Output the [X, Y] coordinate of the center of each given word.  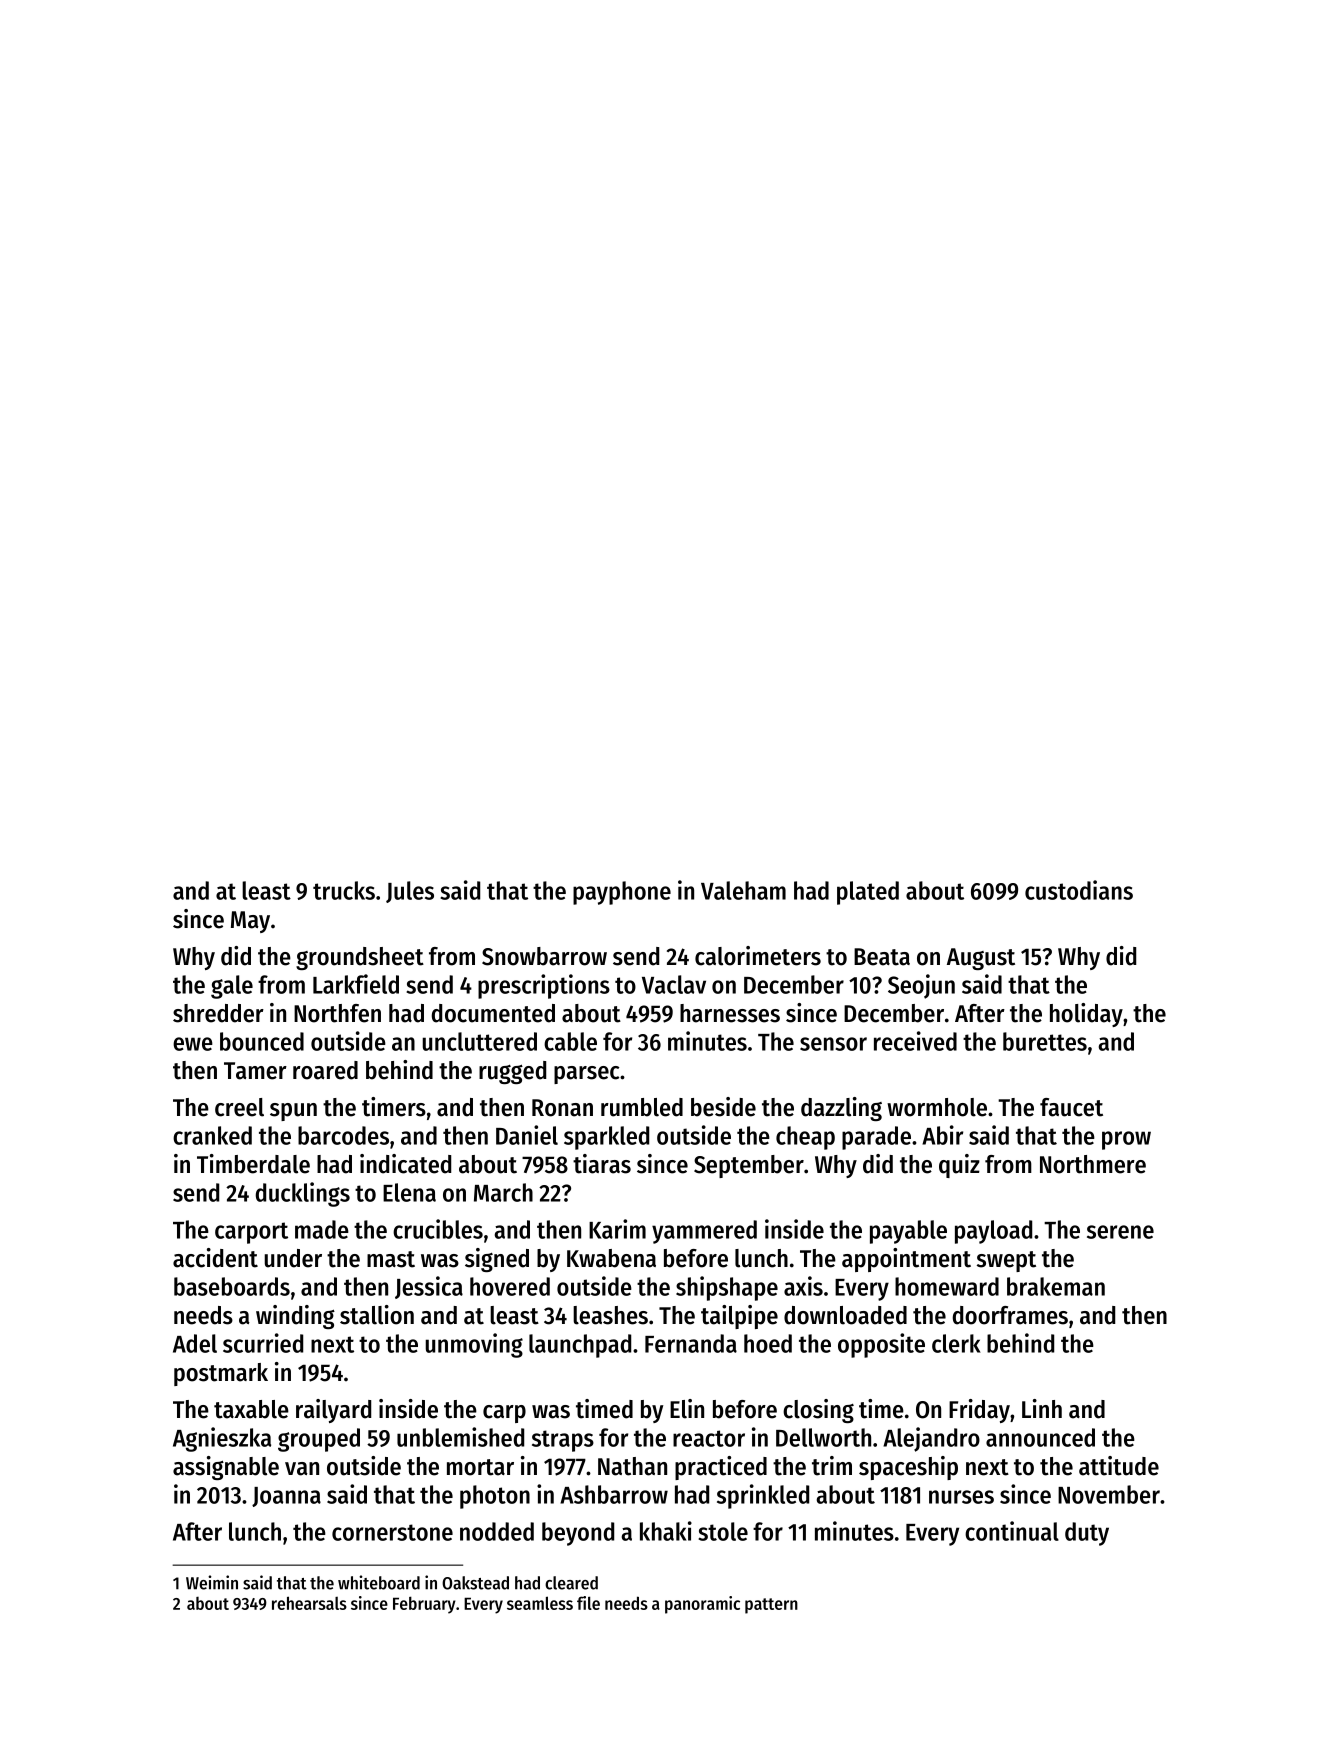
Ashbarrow [614, 1494]
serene [1120, 1232]
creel [239, 1107]
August [981, 959]
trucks [344, 890]
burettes [1045, 1041]
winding [295, 1317]
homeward [947, 1286]
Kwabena [611, 1258]
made [322, 1229]
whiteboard [379, 1582]
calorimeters [758, 956]
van [302, 1469]
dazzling [841, 1109]
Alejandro [931, 1439]
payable [908, 1232]
